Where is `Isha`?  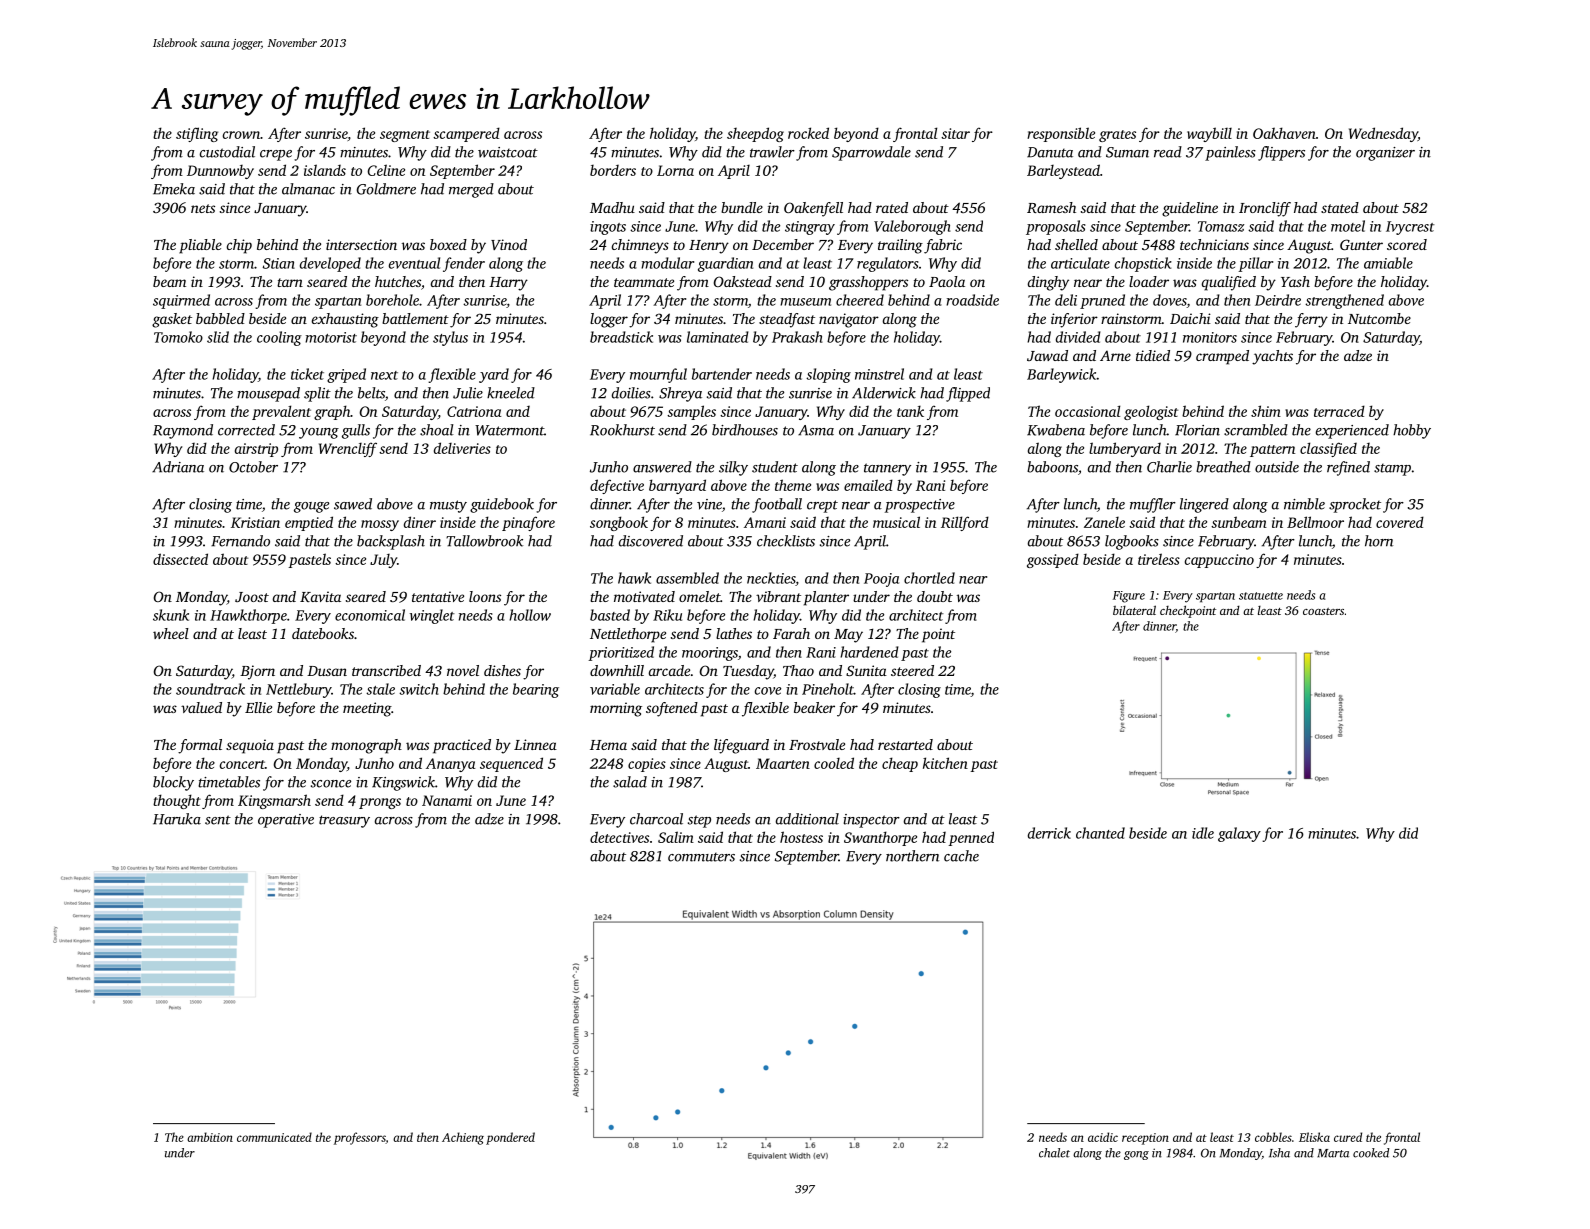
Isha is located at coordinates (1279, 1153).
